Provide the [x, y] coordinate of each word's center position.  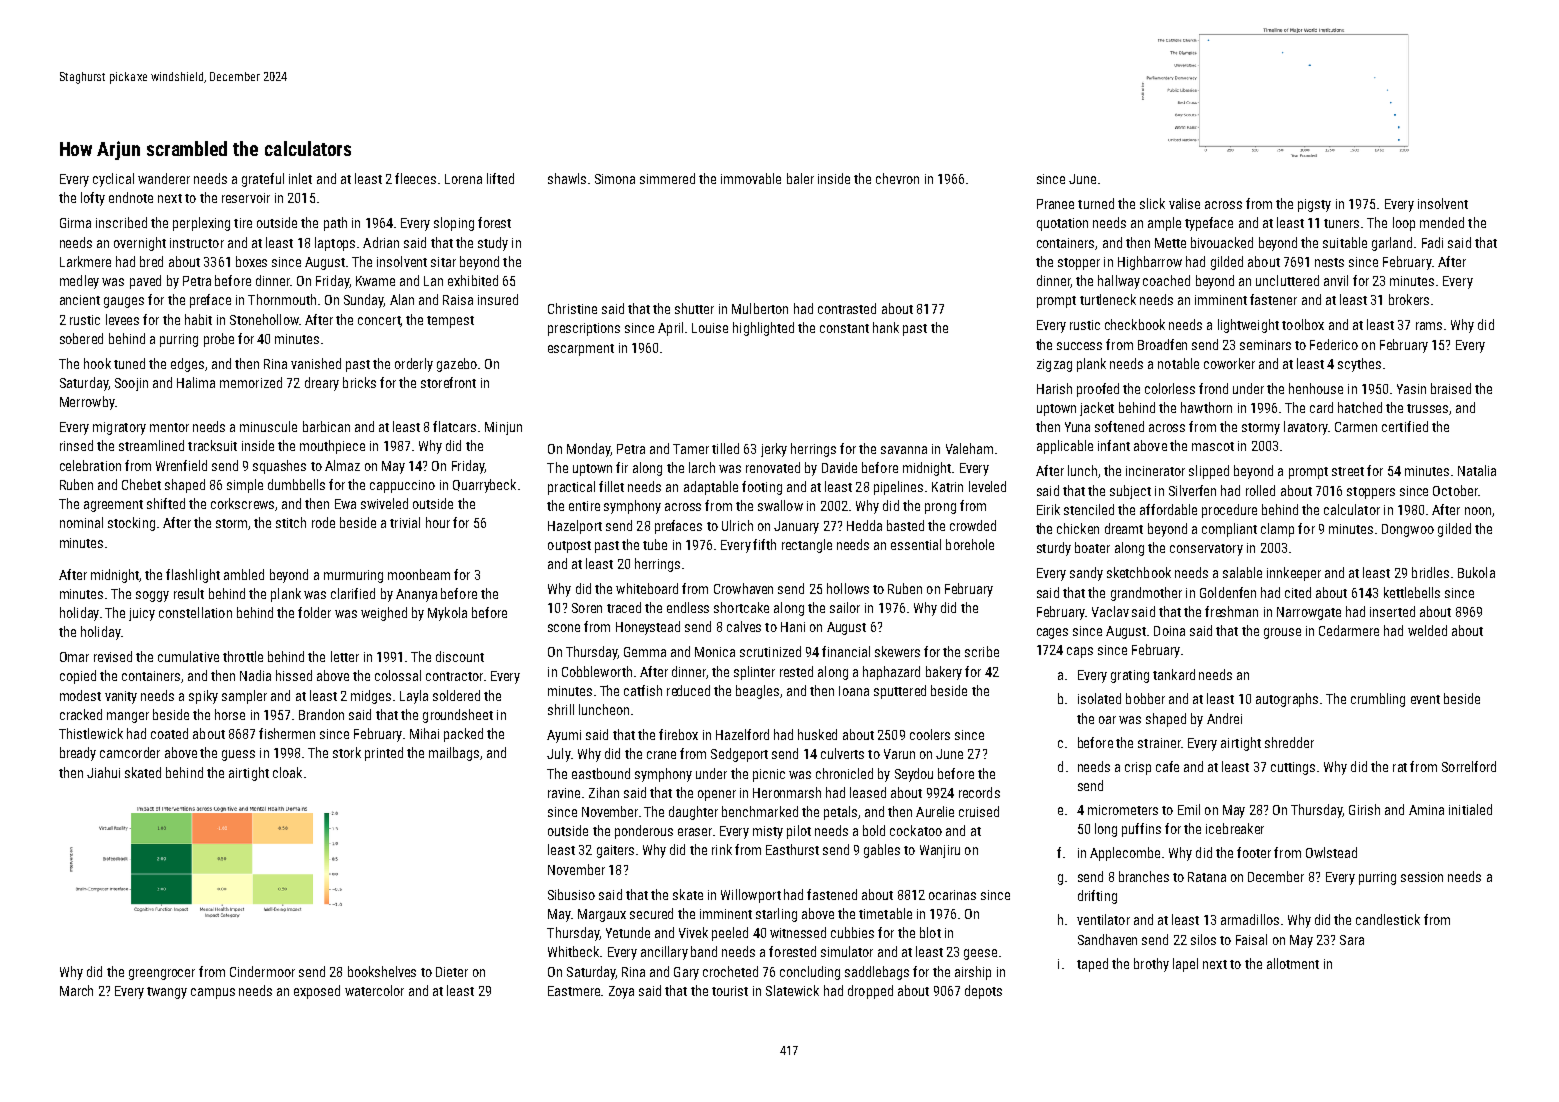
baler [800, 178]
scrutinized [770, 651]
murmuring [353, 576]
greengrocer [162, 974]
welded [1427, 630]
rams [1429, 326]
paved [145, 282]
